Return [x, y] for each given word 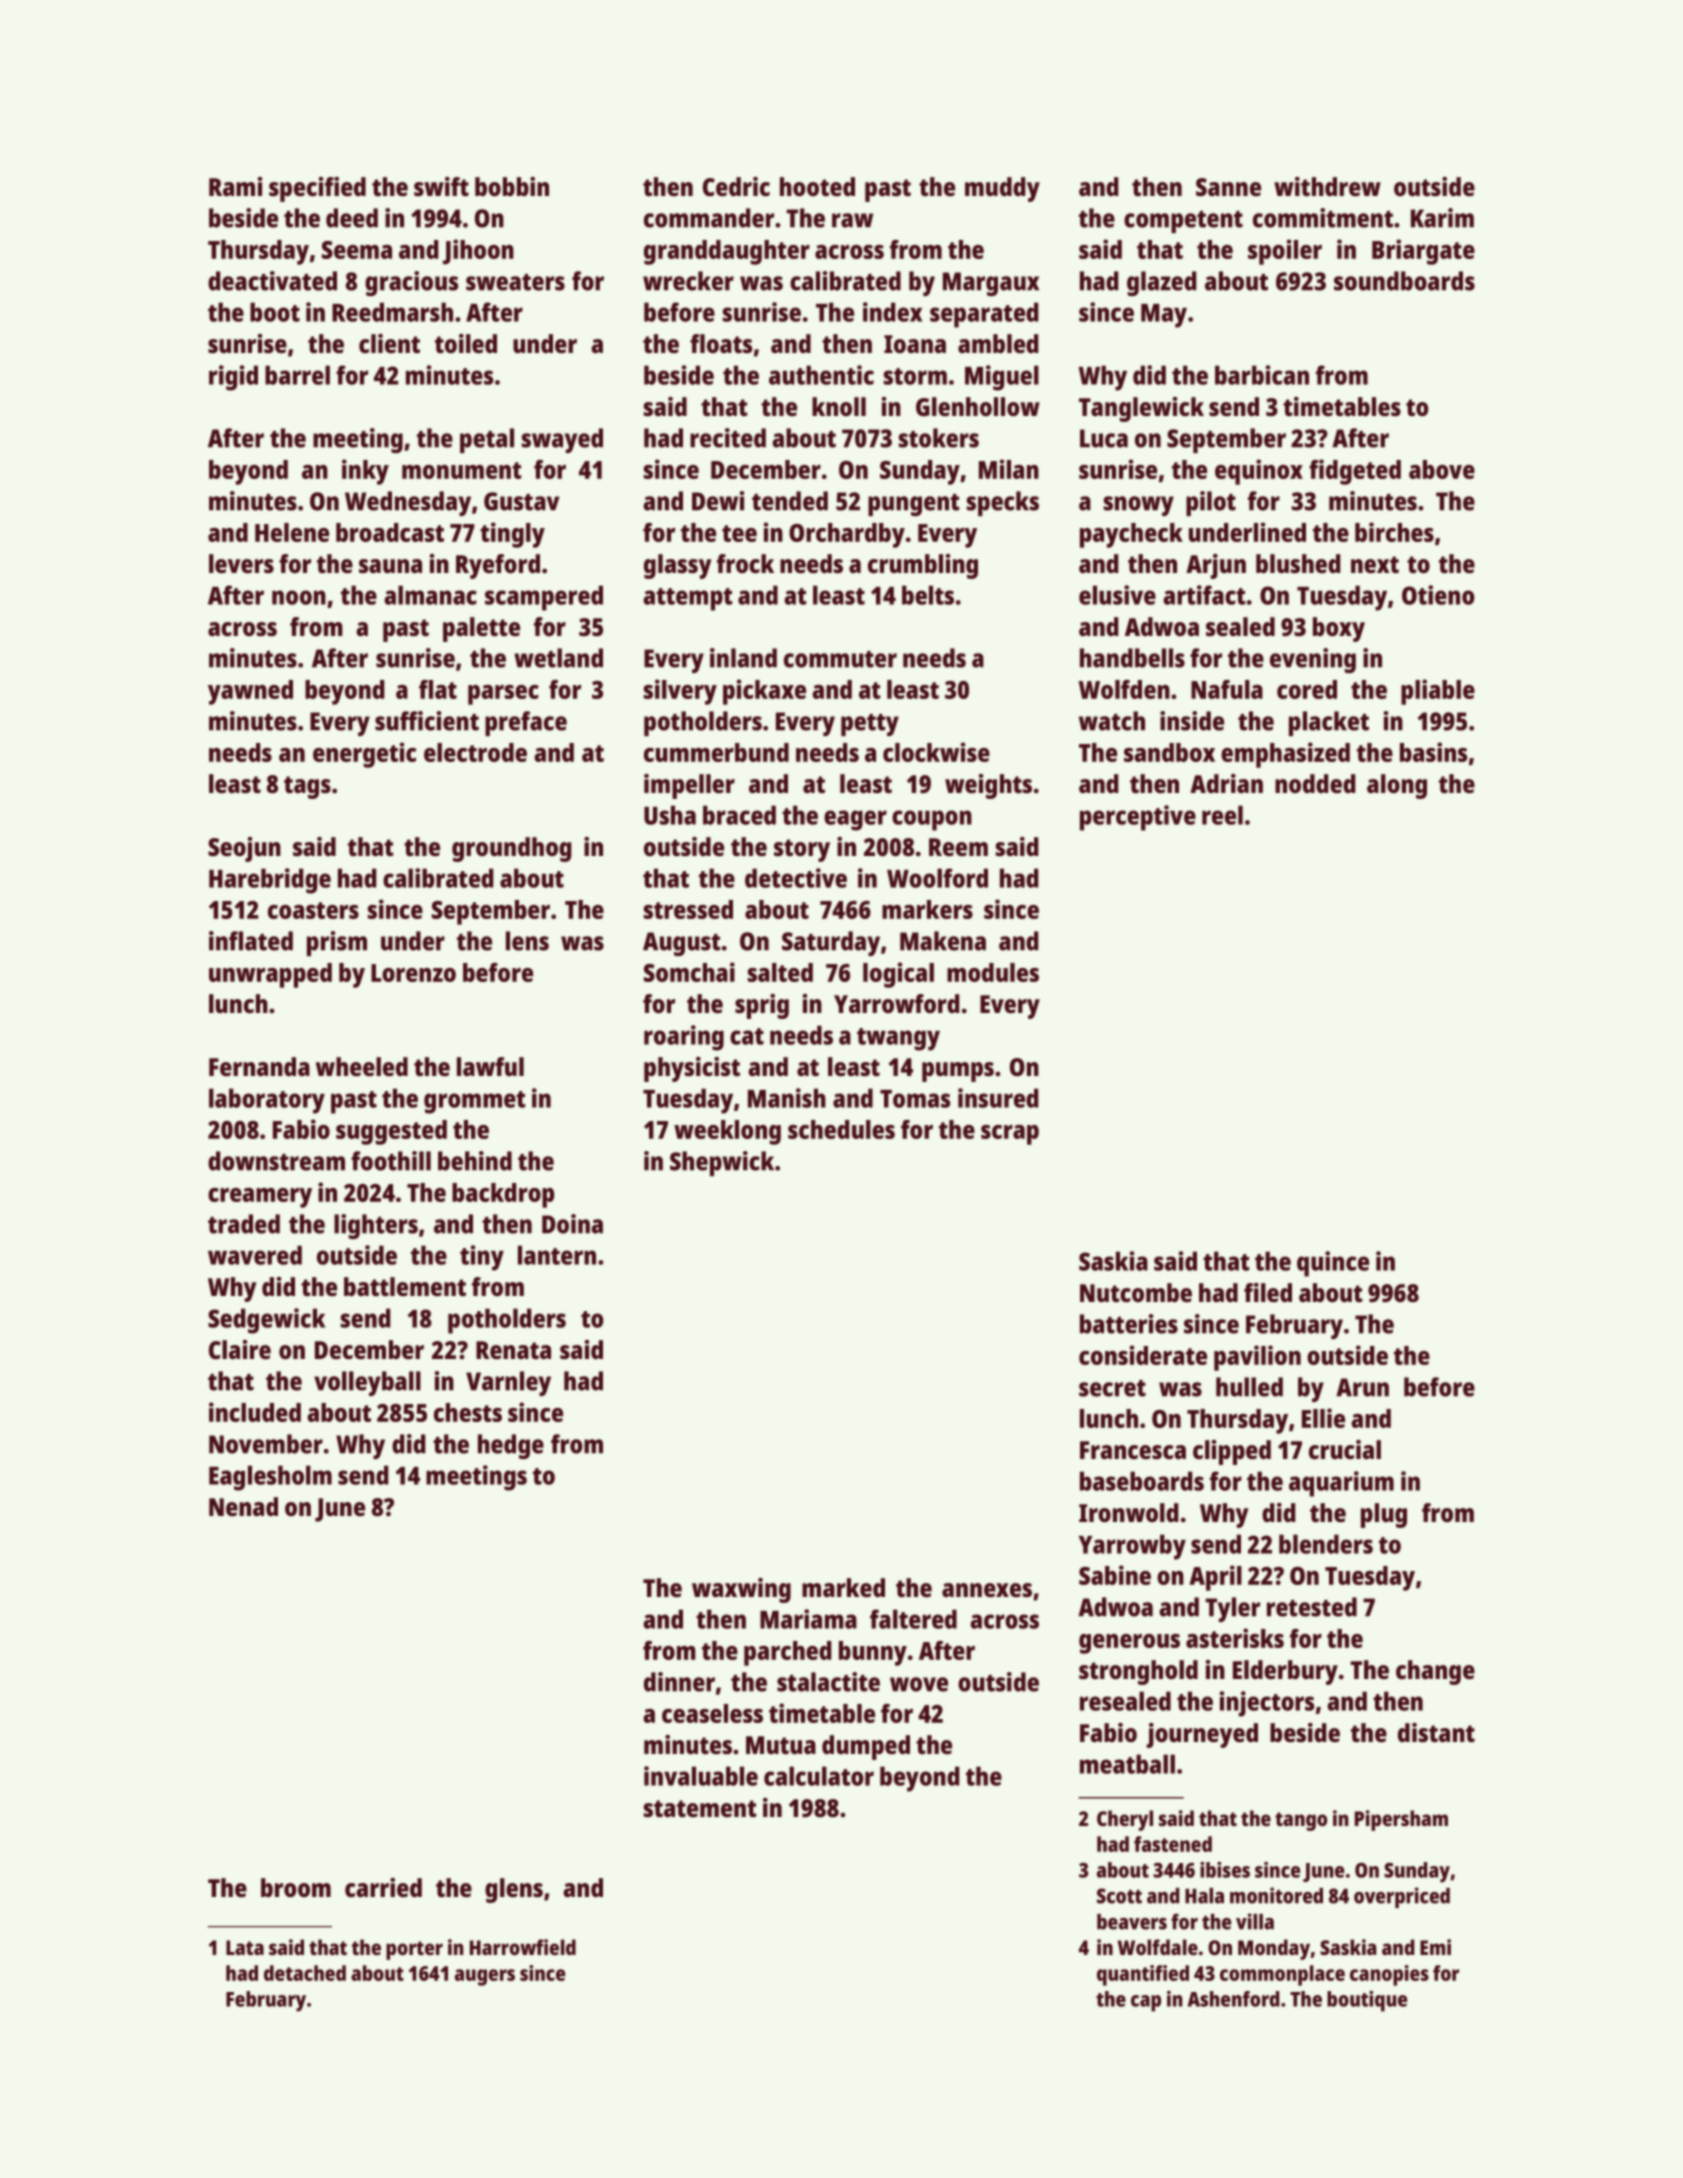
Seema [357, 250]
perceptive [1138, 818]
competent [1183, 222]
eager [855, 820]
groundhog [511, 849]
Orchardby [847, 535]
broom [296, 1887]
